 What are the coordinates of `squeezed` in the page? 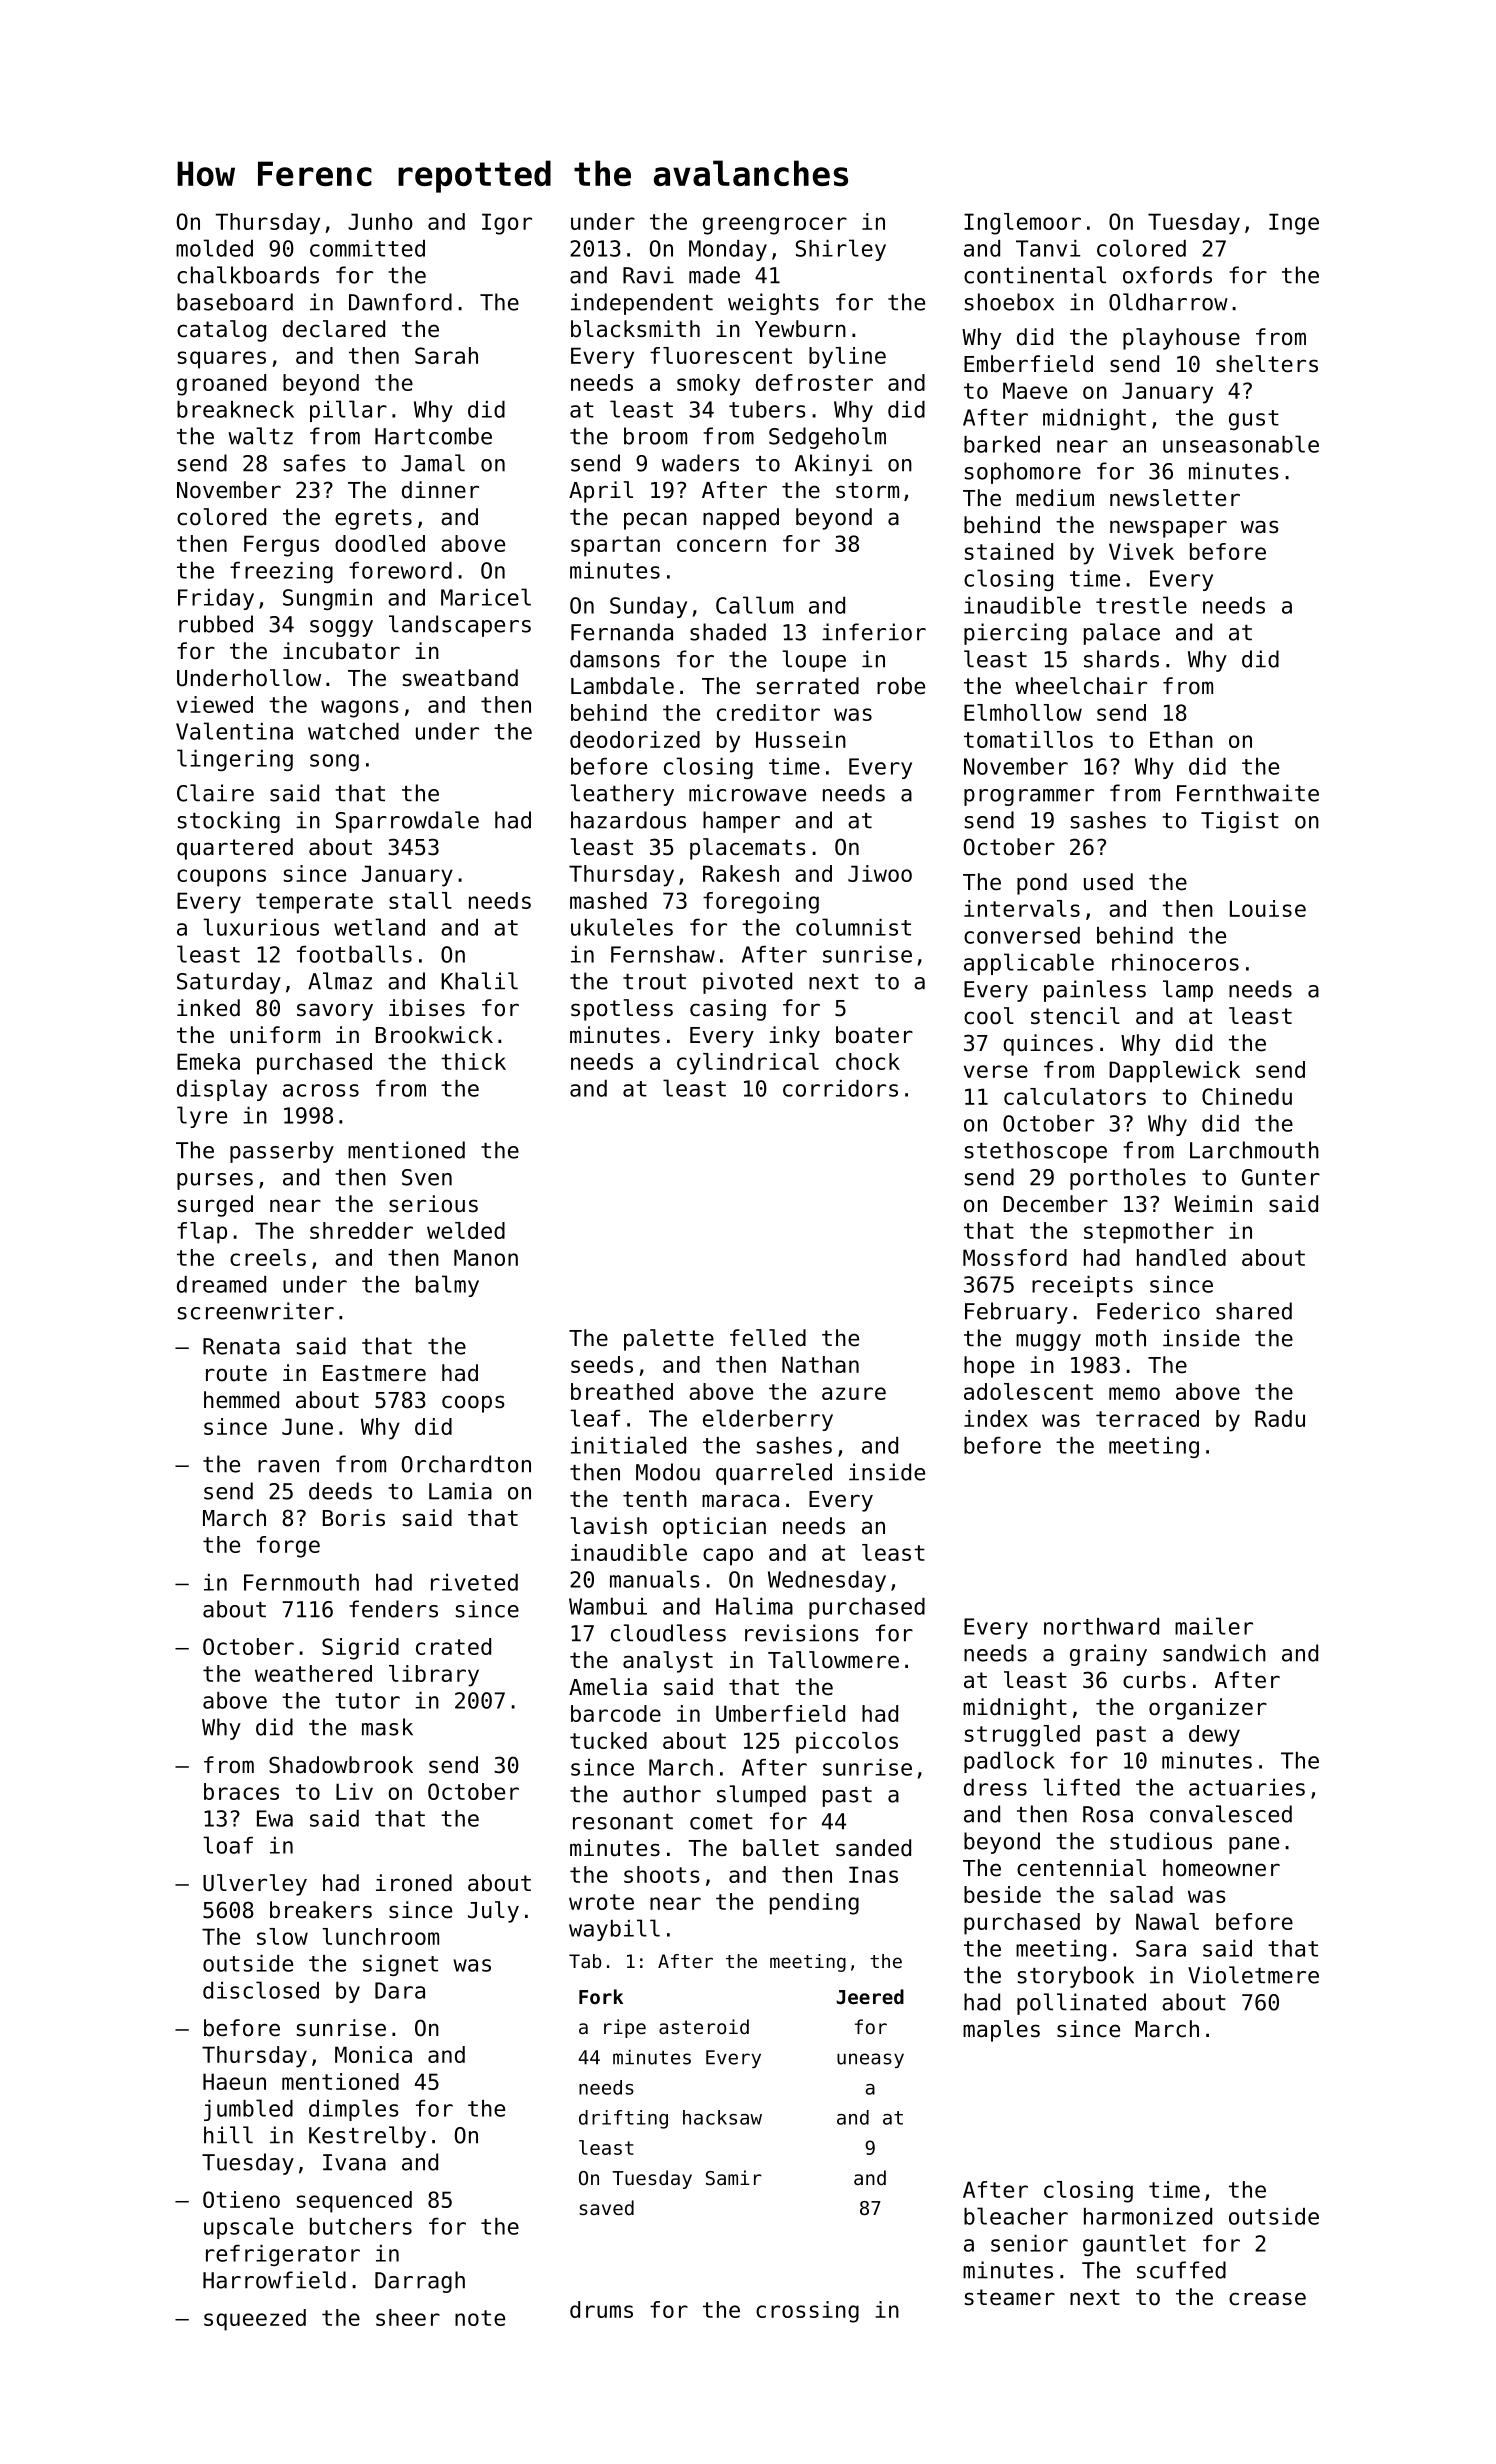 It's located at (255, 2320).
